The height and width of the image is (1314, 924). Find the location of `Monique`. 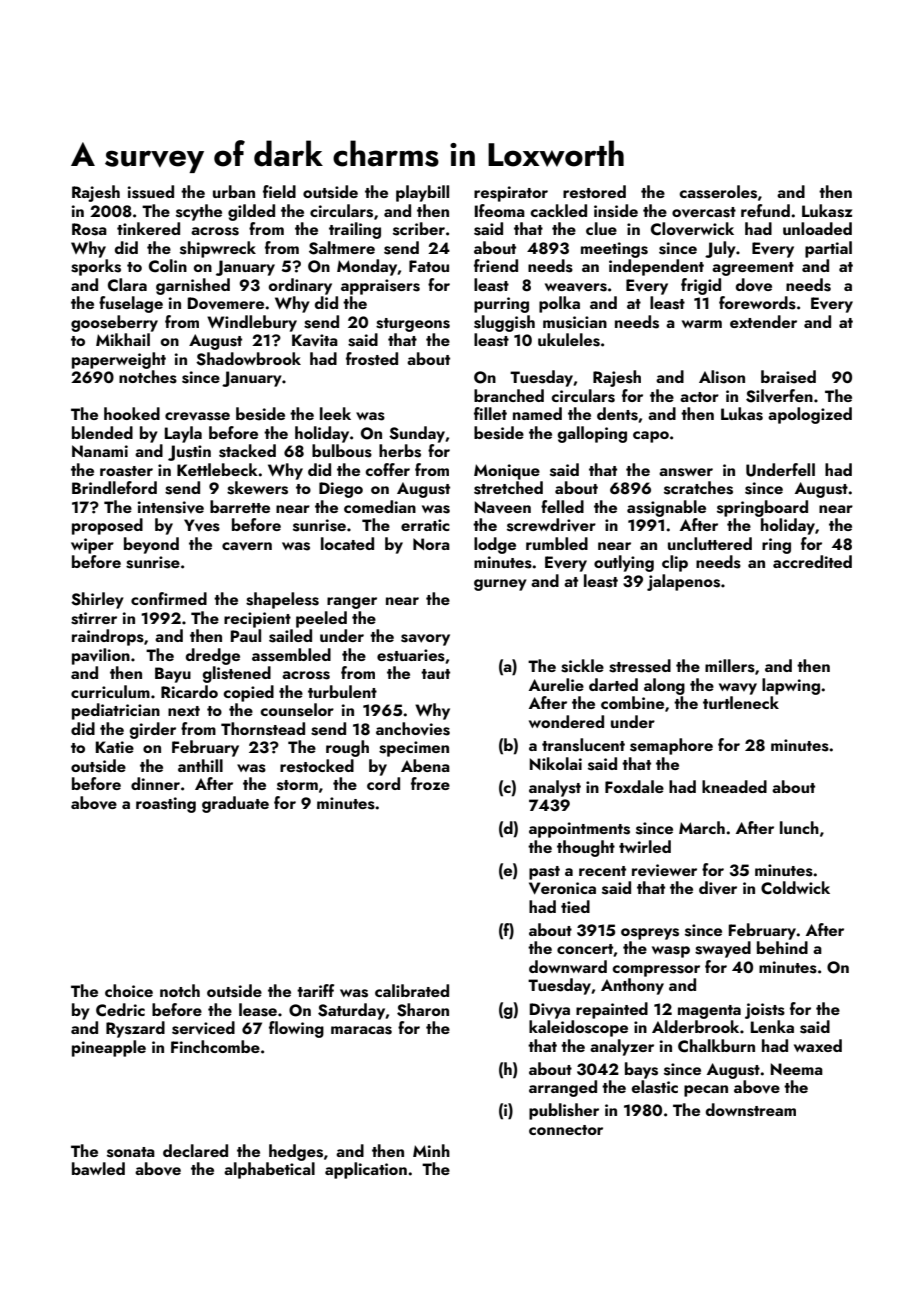

Monique is located at coordinates (507, 472).
